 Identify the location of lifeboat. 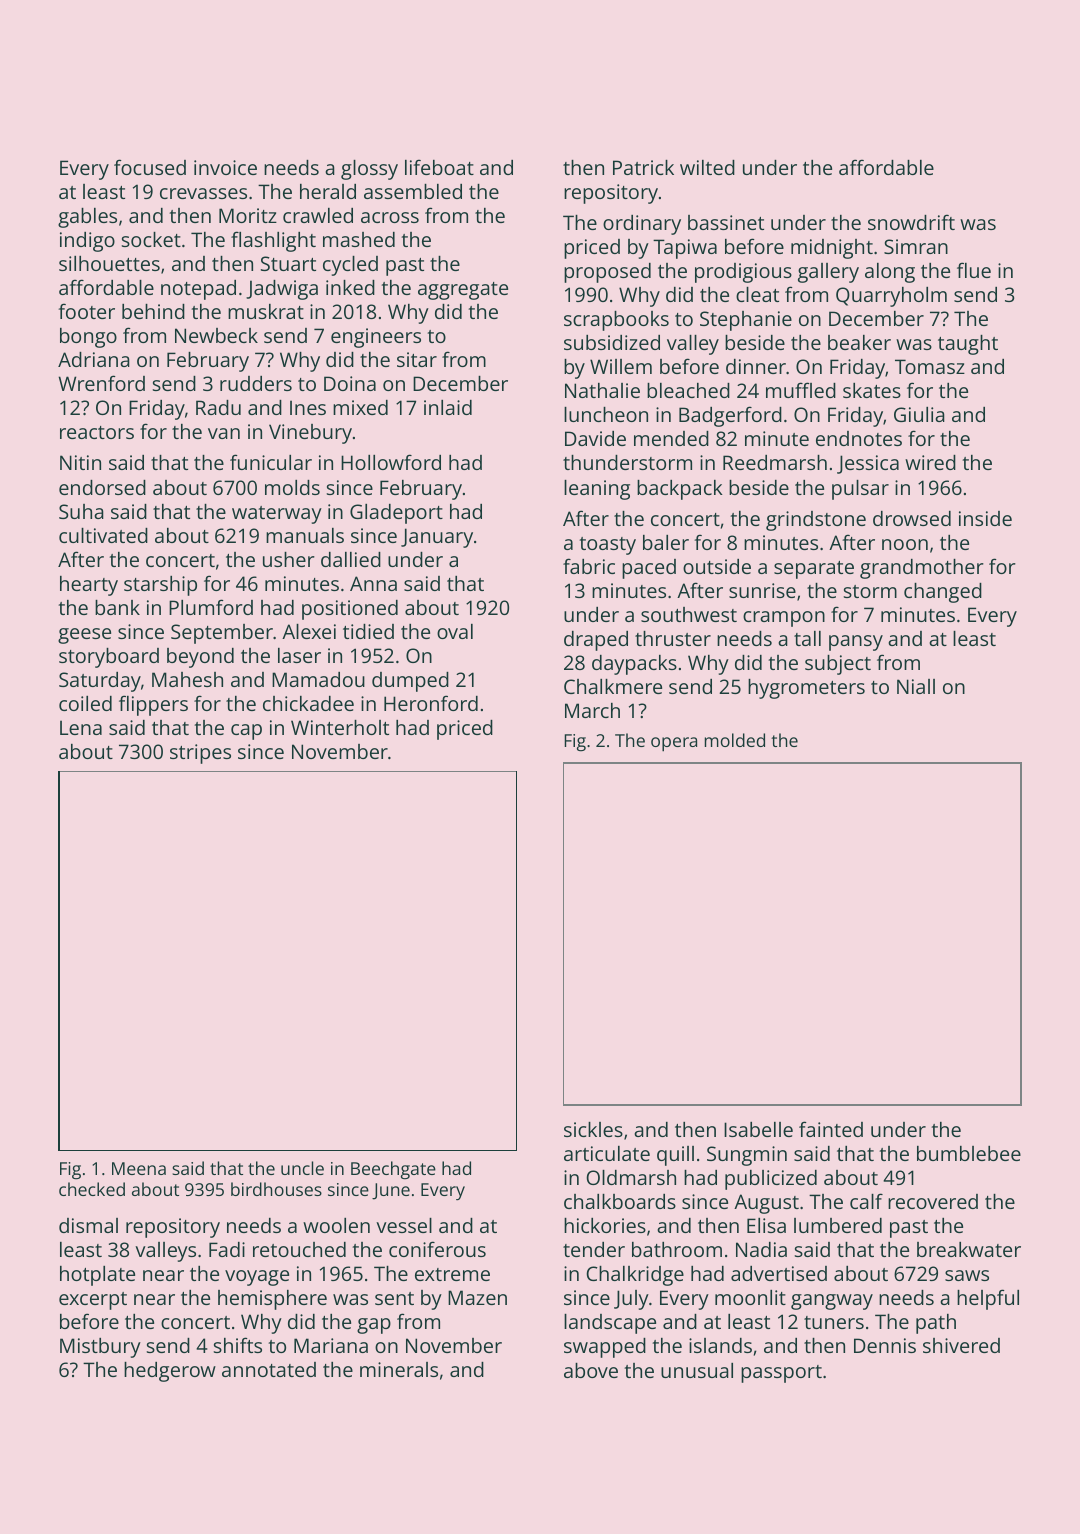
(439, 167).
